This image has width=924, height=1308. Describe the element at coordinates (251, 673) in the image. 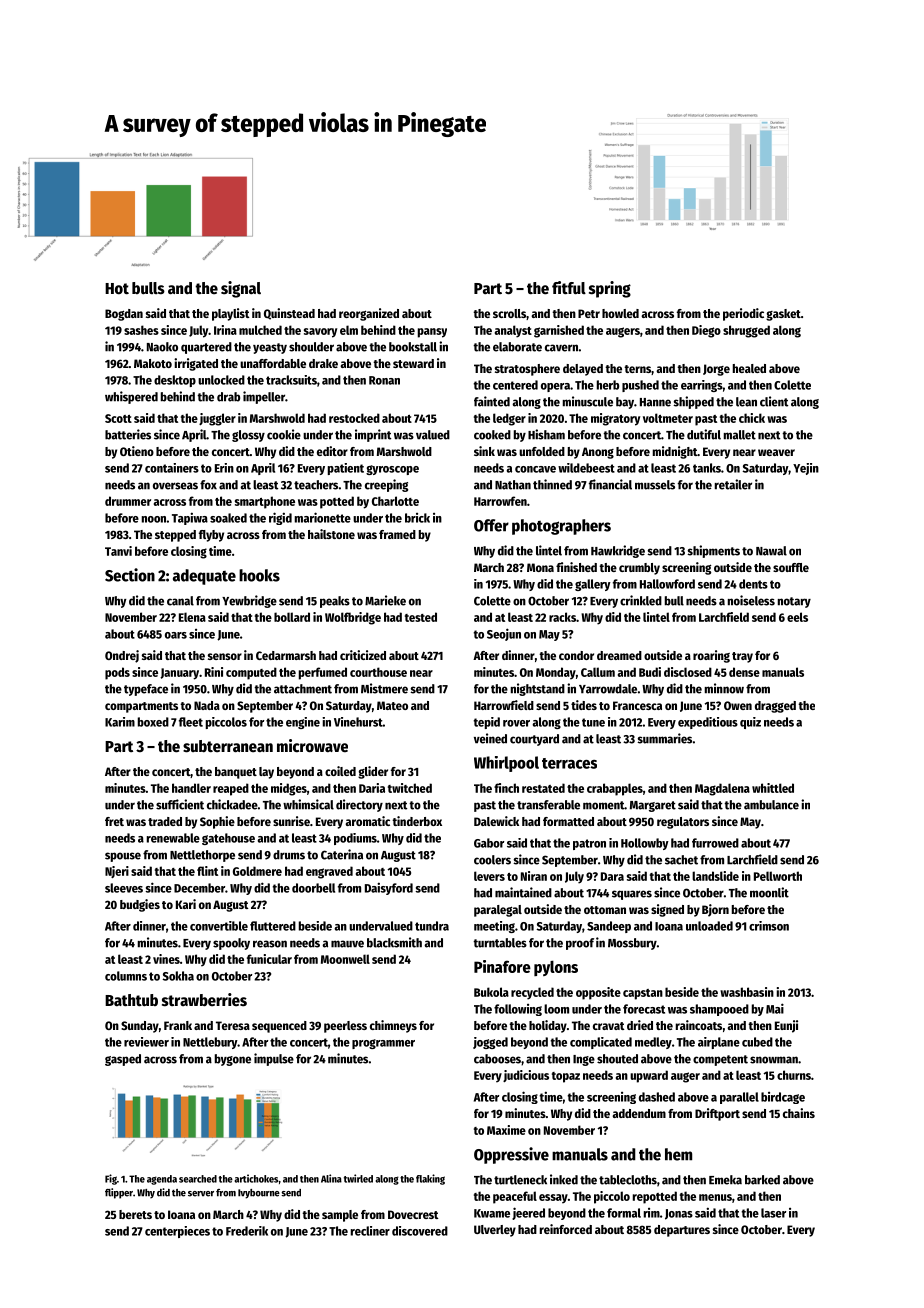

I see `computed` at that location.
